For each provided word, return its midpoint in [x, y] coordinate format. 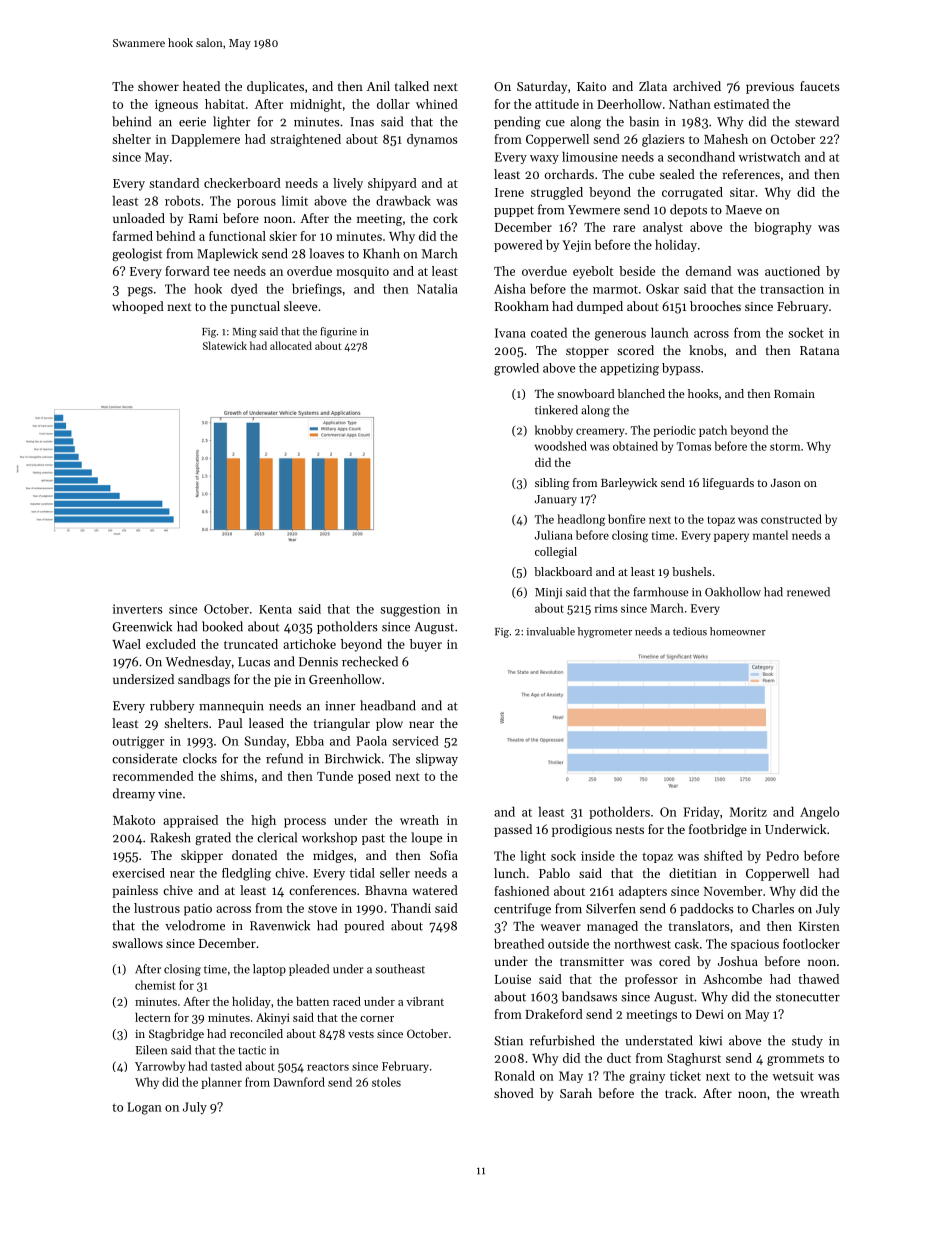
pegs [140, 292]
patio [198, 910]
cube [642, 174]
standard [174, 183]
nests [630, 830]
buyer [426, 645]
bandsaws [589, 996]
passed [513, 830]
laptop [269, 970]
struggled [557, 193]
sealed [677, 174]
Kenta [275, 609]
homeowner [738, 631]
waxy [544, 159]
